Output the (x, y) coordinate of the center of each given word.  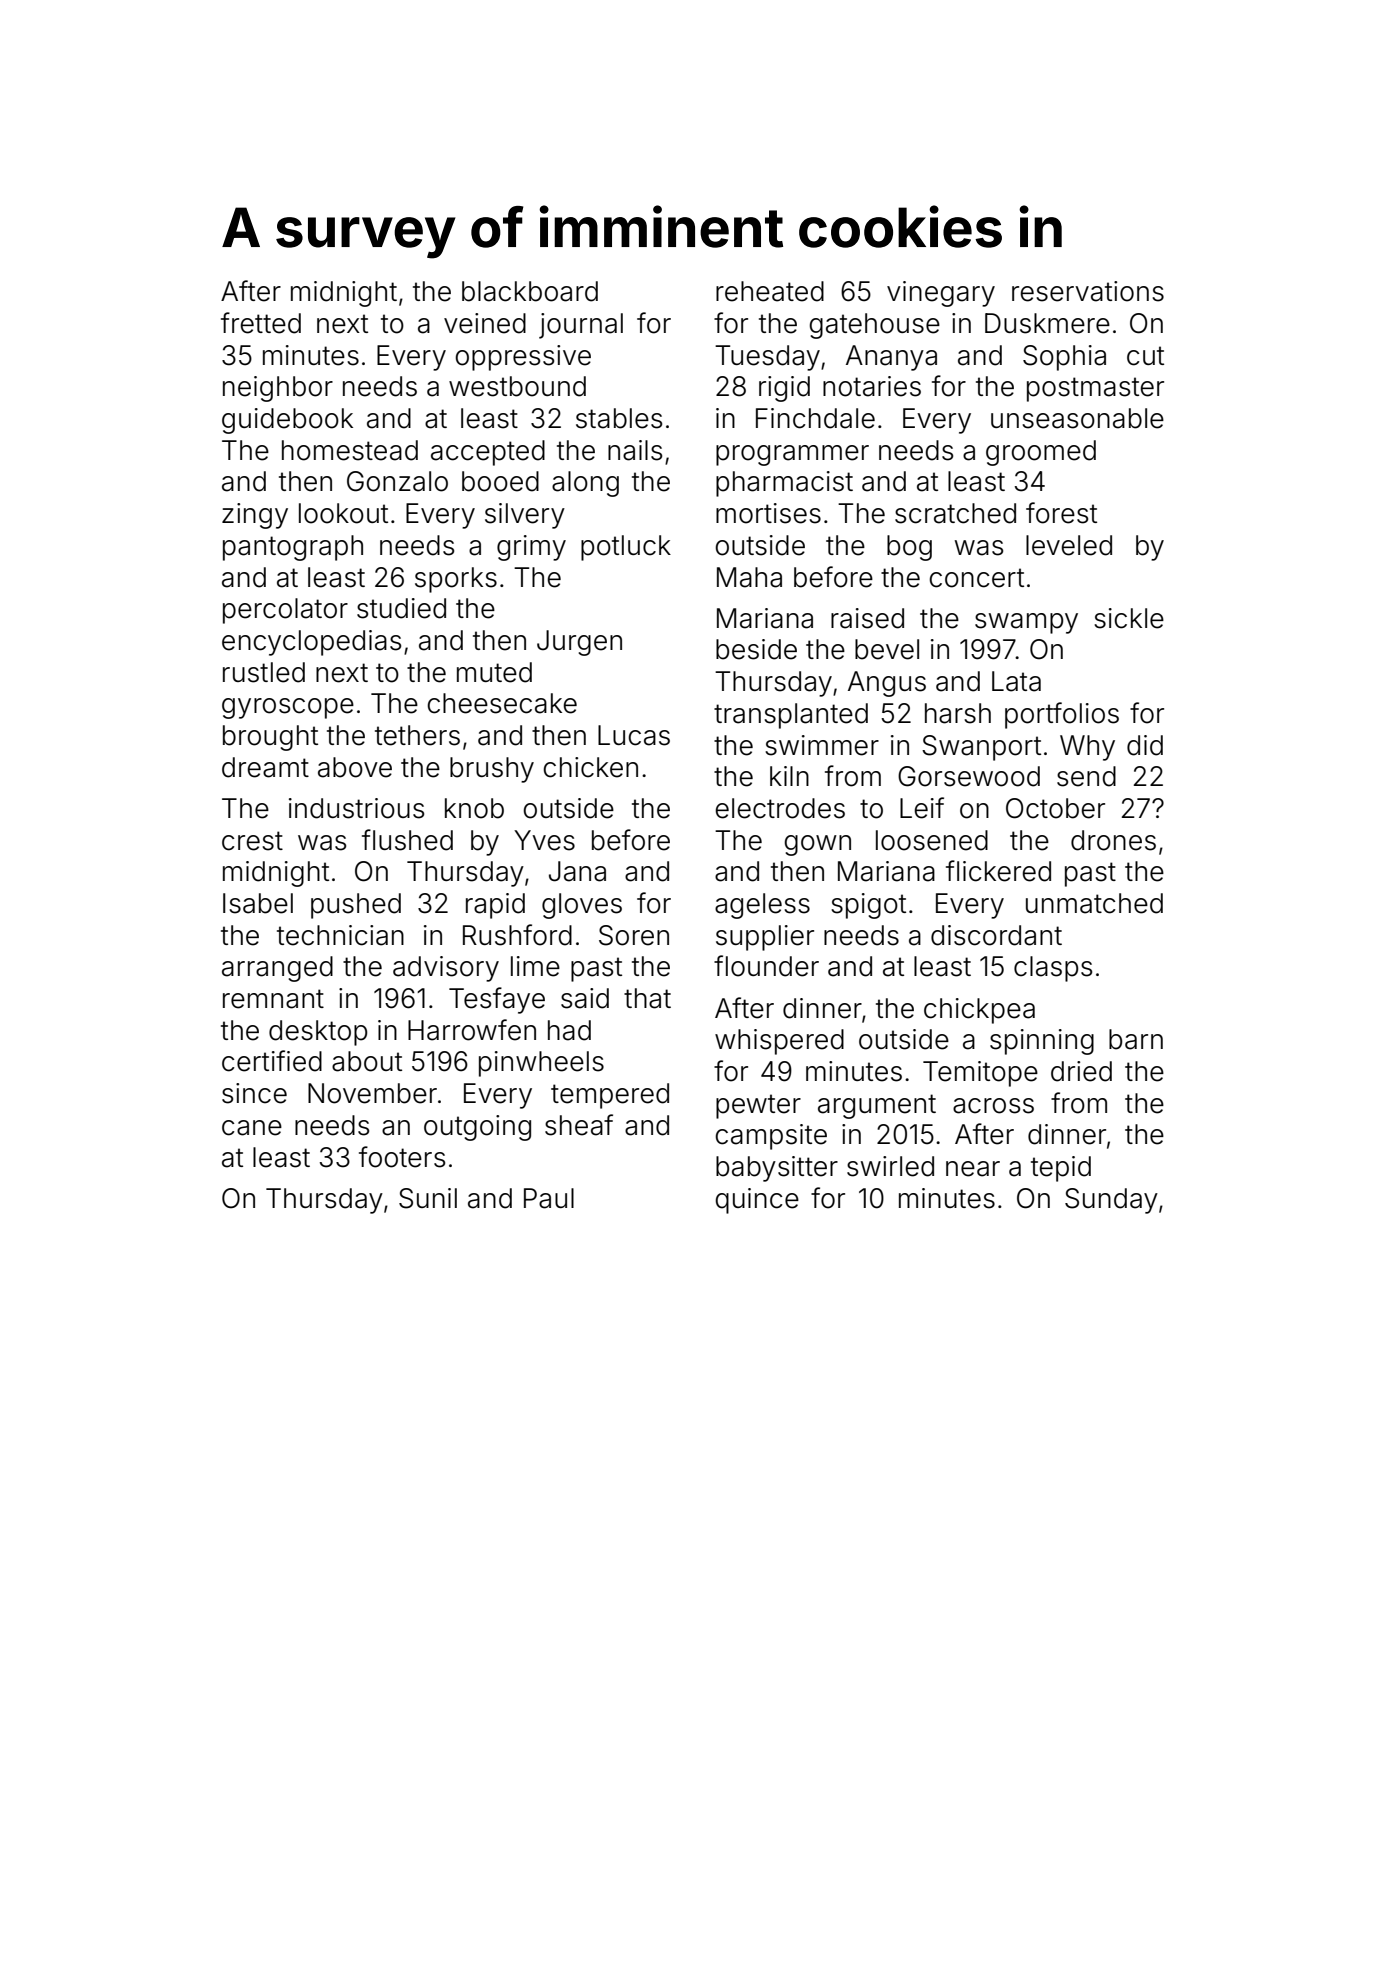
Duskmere (1047, 323)
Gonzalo (397, 481)
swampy (1026, 623)
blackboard (530, 291)
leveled (1069, 545)
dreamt (265, 767)
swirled (890, 1166)
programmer (792, 455)
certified (272, 1061)
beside (756, 649)
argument (877, 1106)
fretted (261, 323)
